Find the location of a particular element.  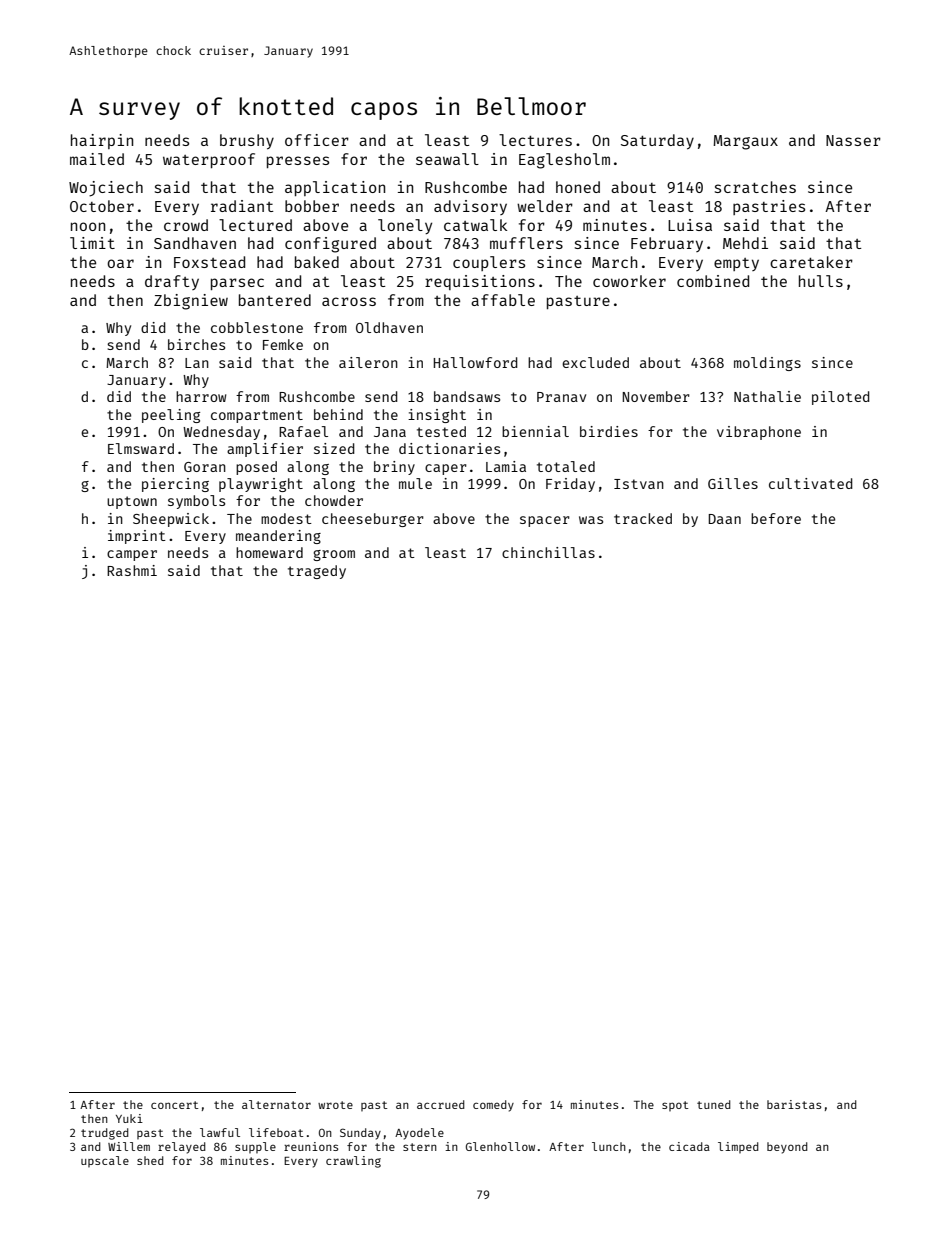

seawall is located at coordinates (447, 159).
